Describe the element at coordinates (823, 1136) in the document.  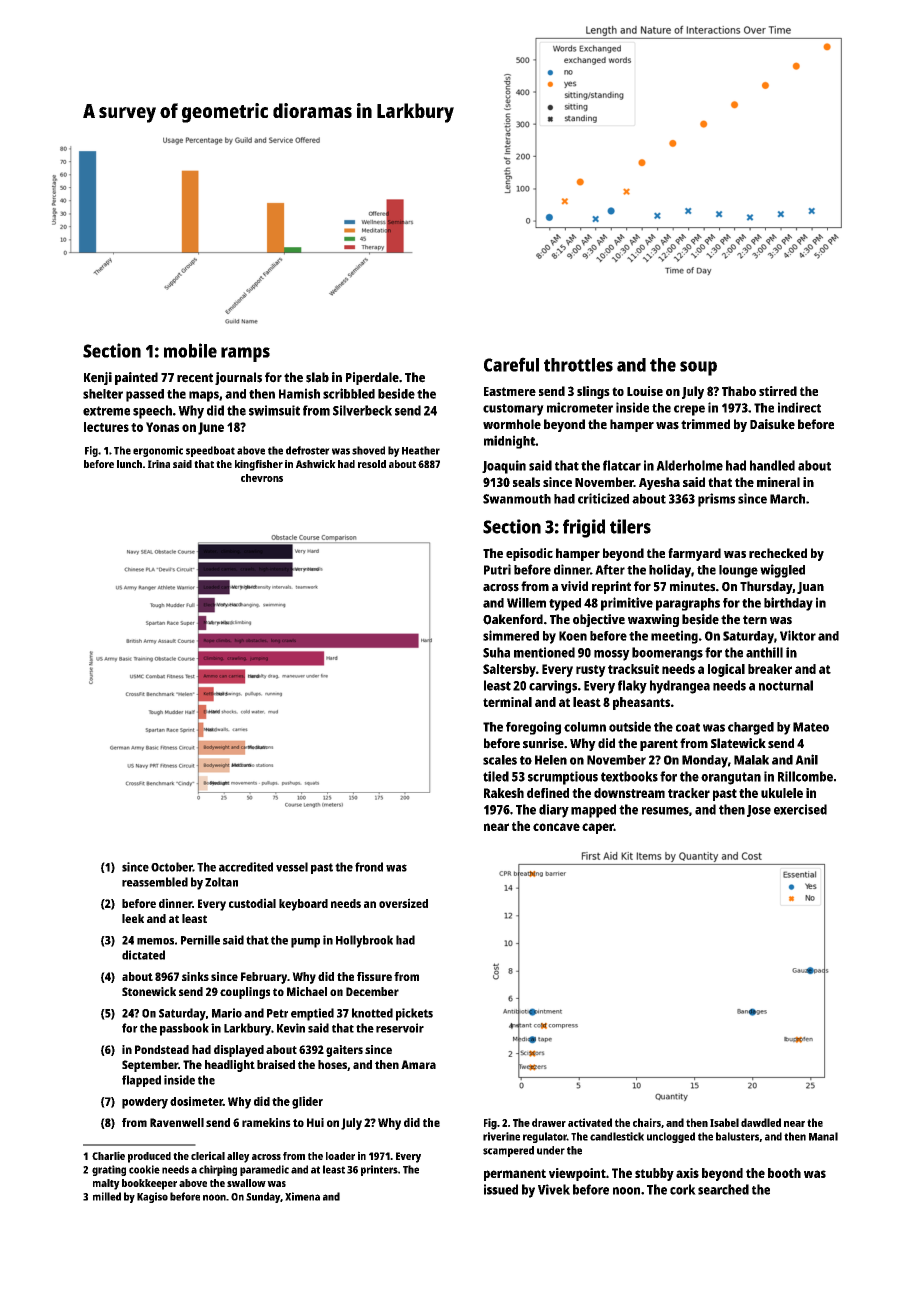
I see `Manal` at that location.
